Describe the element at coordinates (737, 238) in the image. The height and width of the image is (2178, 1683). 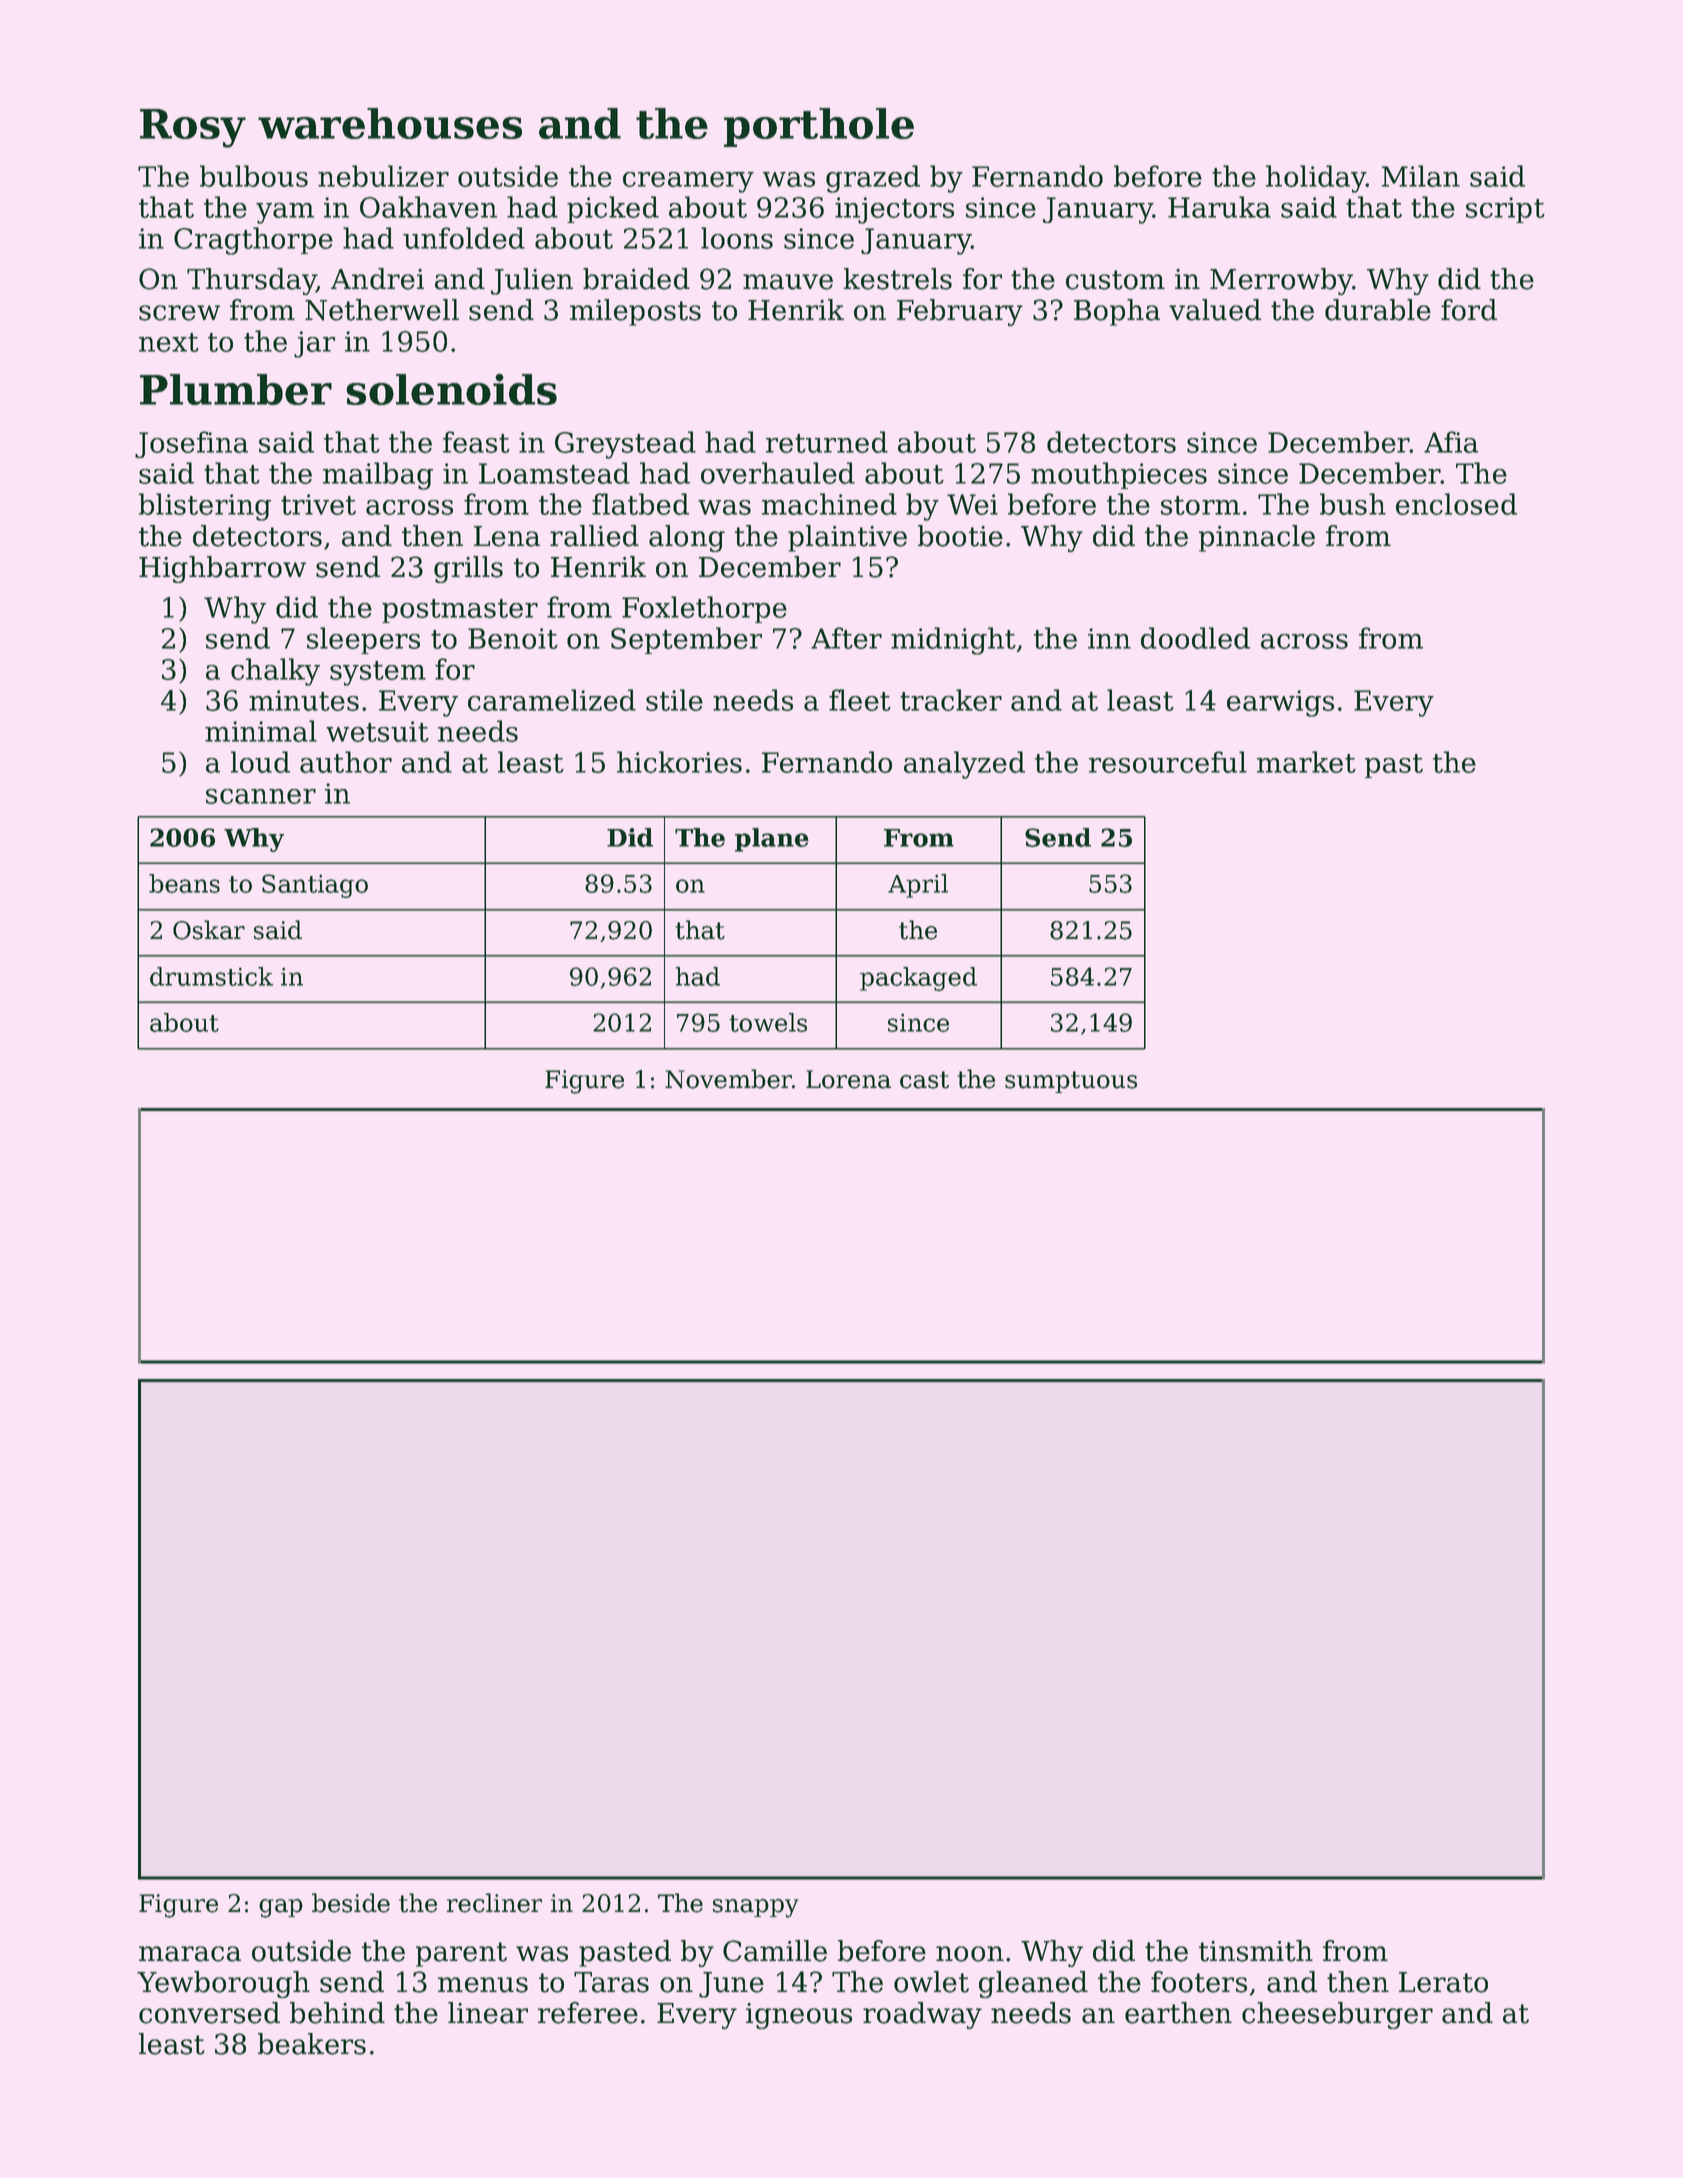
I see `loons` at that location.
